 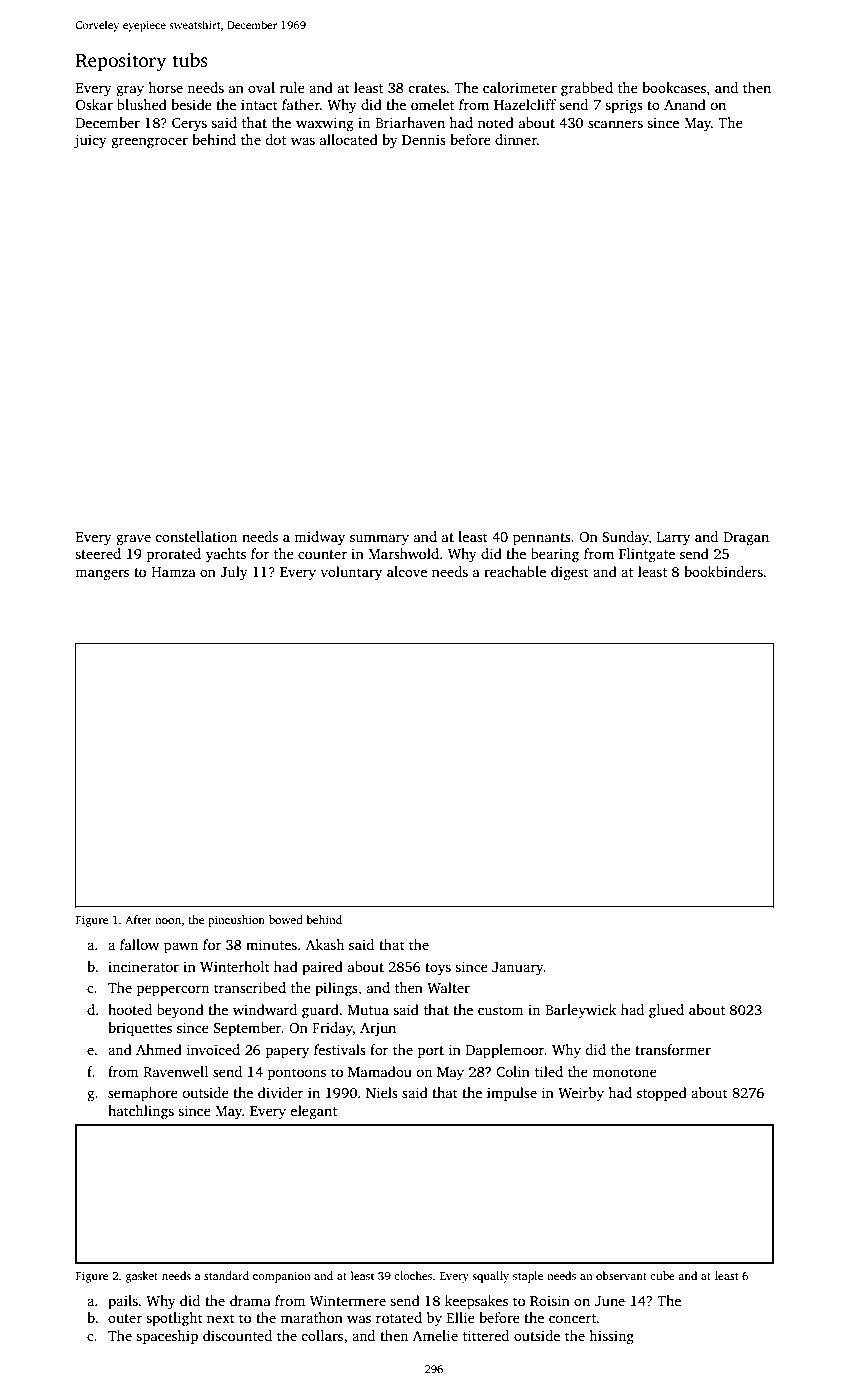 What do you see at coordinates (190, 60) in the screenshot?
I see `tubs` at bounding box center [190, 60].
